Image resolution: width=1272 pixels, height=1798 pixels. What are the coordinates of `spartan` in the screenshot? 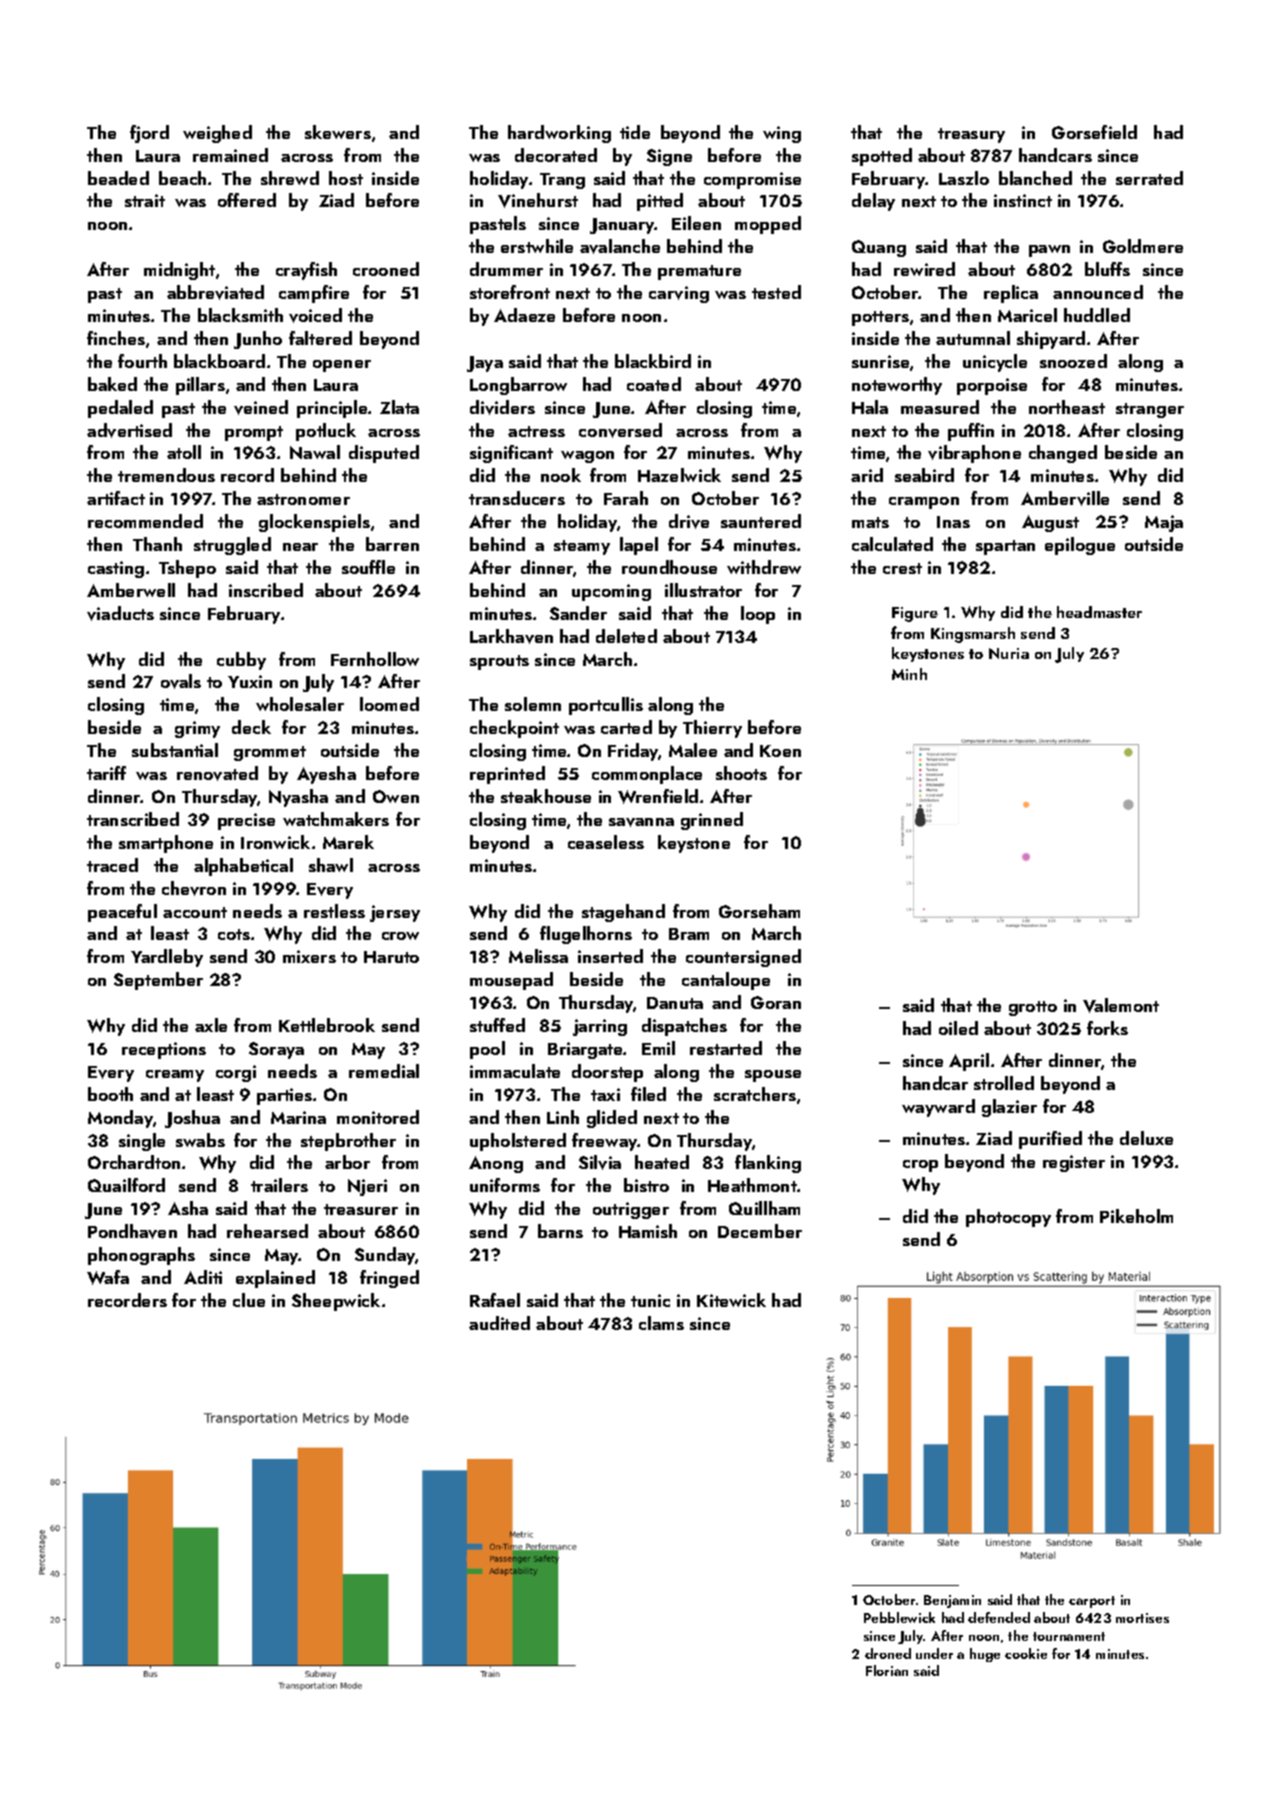 It's located at (1005, 547).
